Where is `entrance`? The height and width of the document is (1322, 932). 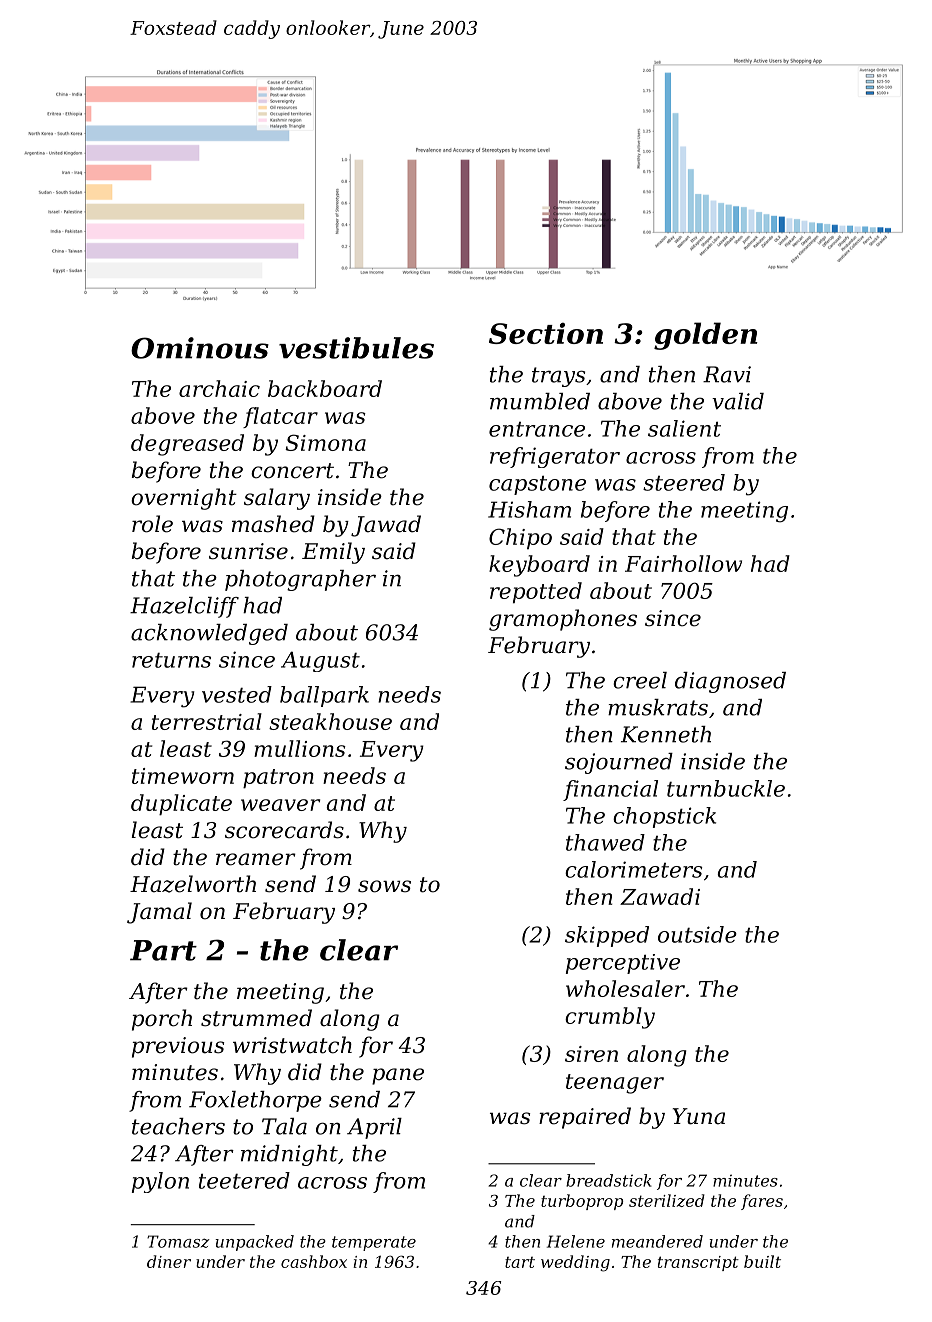
entrance is located at coordinates (537, 429).
